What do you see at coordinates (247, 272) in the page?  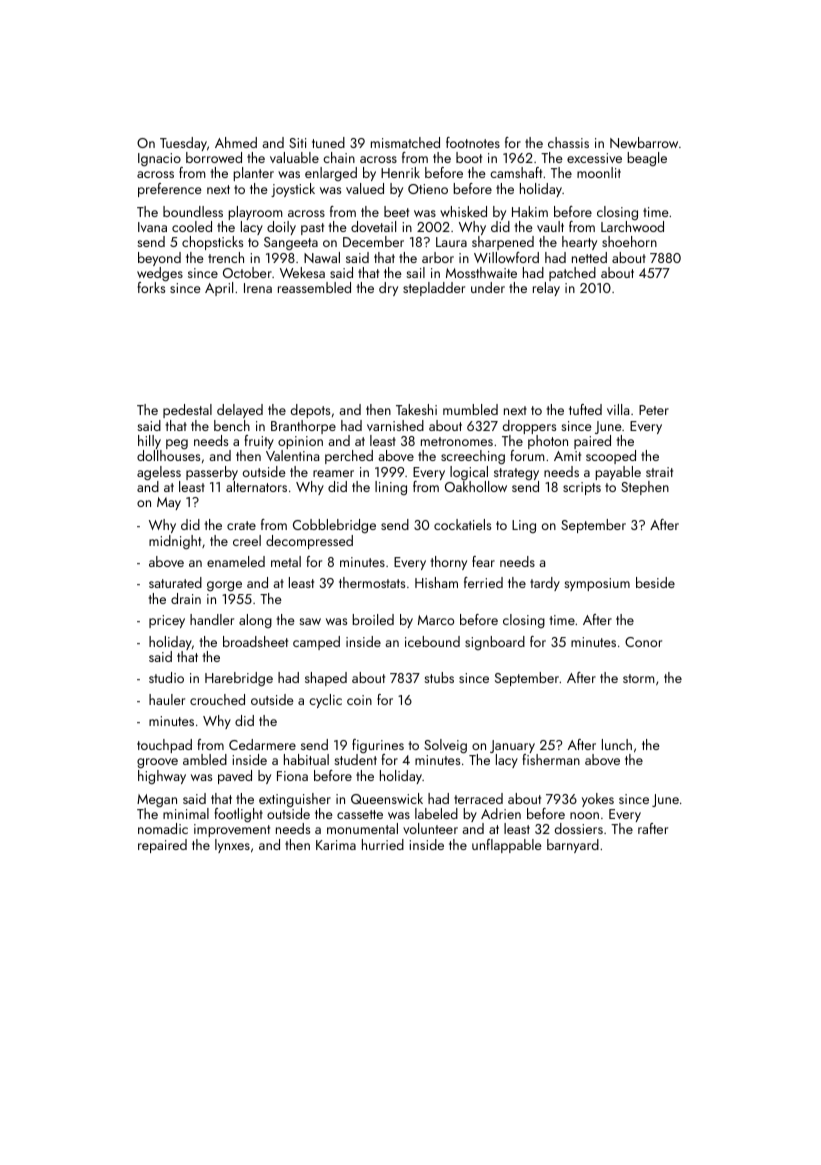 I see `October` at bounding box center [247, 272].
